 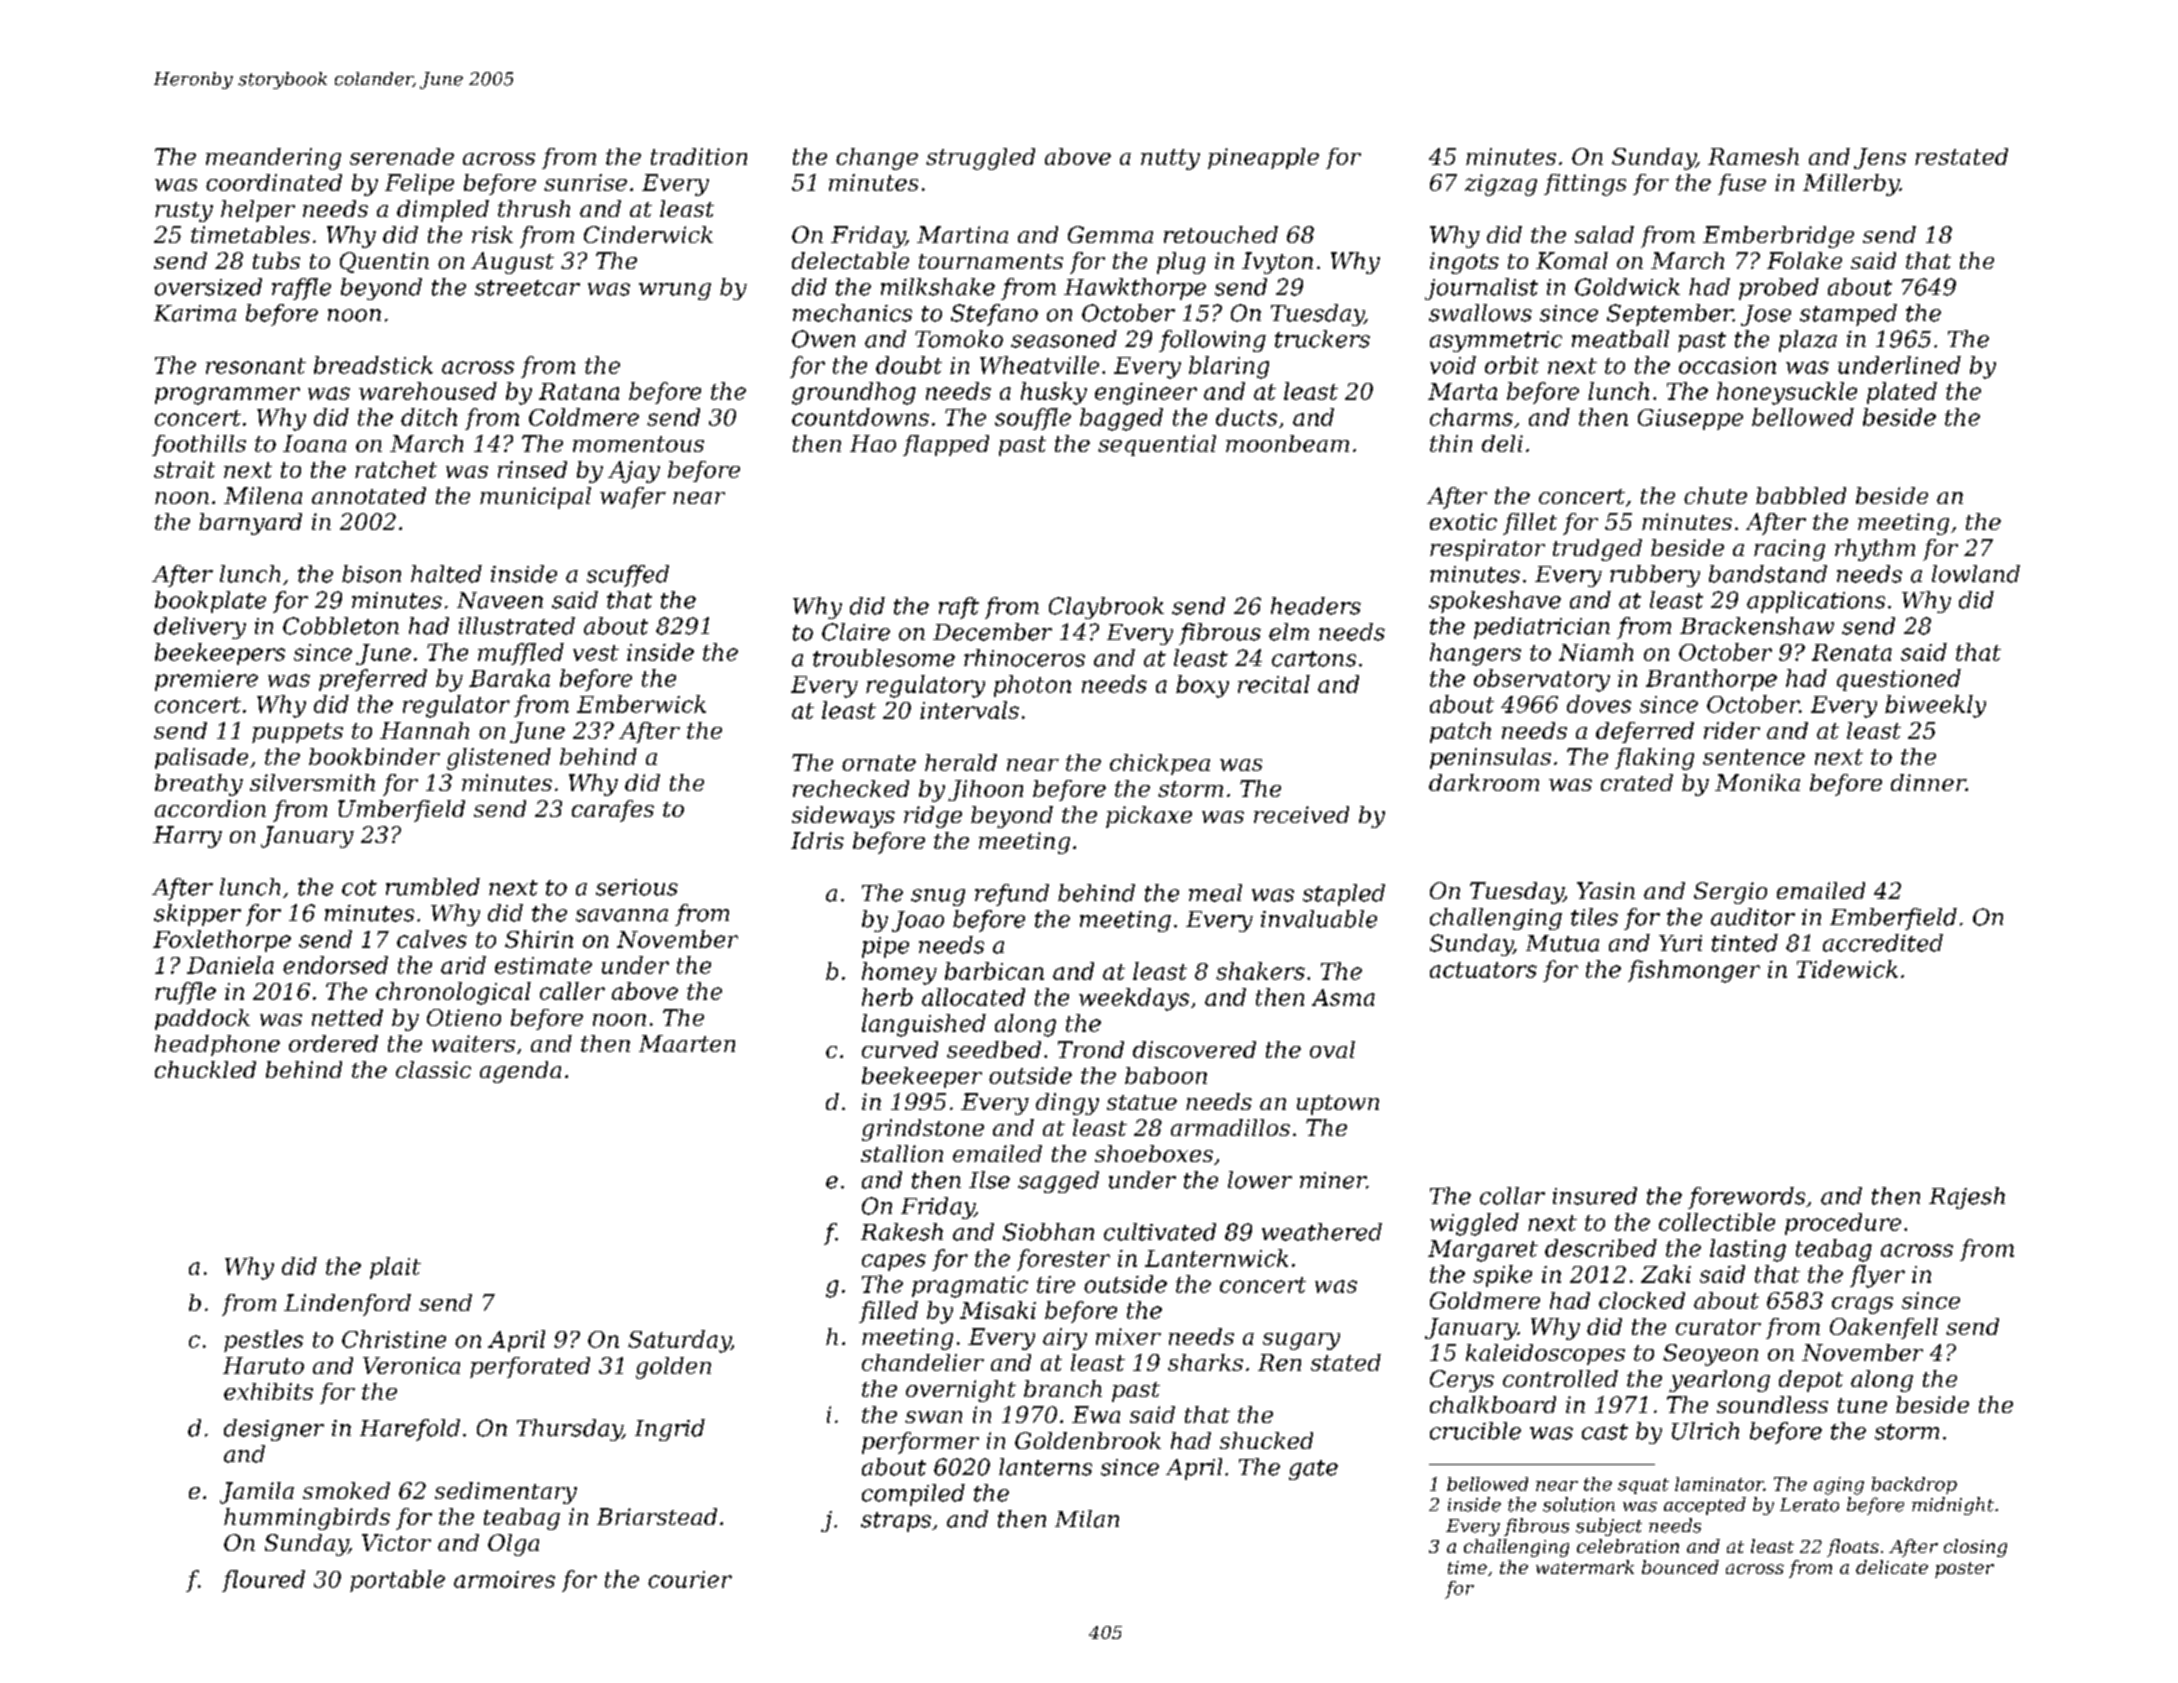 I want to click on tiles, so click(x=1594, y=917).
